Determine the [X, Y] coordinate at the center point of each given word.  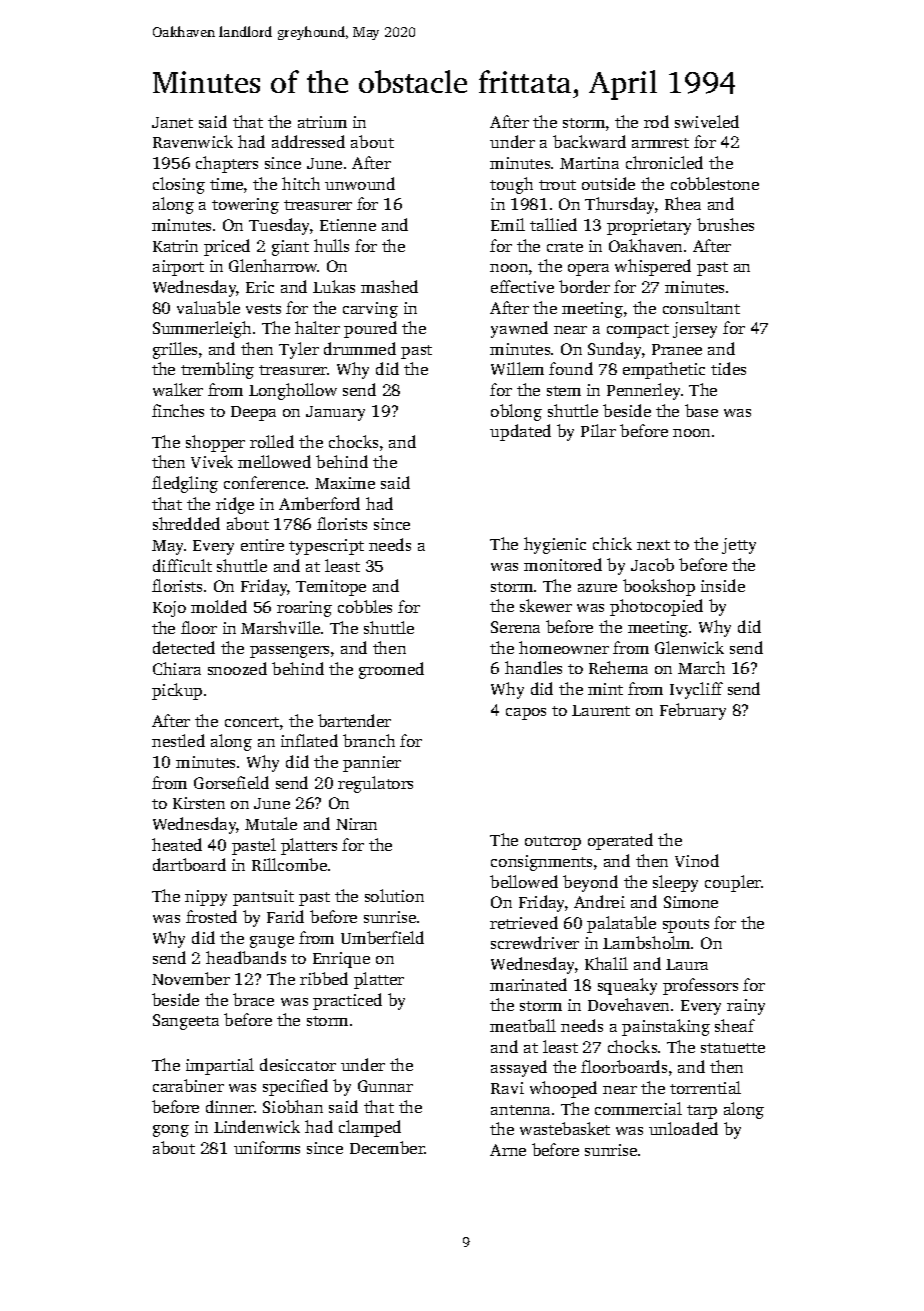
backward [589, 141]
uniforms [267, 1147]
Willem [517, 368]
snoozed [237, 668]
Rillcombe [289, 864]
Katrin [175, 246]
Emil [508, 224]
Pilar [598, 430]
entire [262, 545]
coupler [733, 883]
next [653, 545]
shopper [215, 443]
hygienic [555, 545]
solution [394, 895]
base [701, 410]
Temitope [331, 588]
